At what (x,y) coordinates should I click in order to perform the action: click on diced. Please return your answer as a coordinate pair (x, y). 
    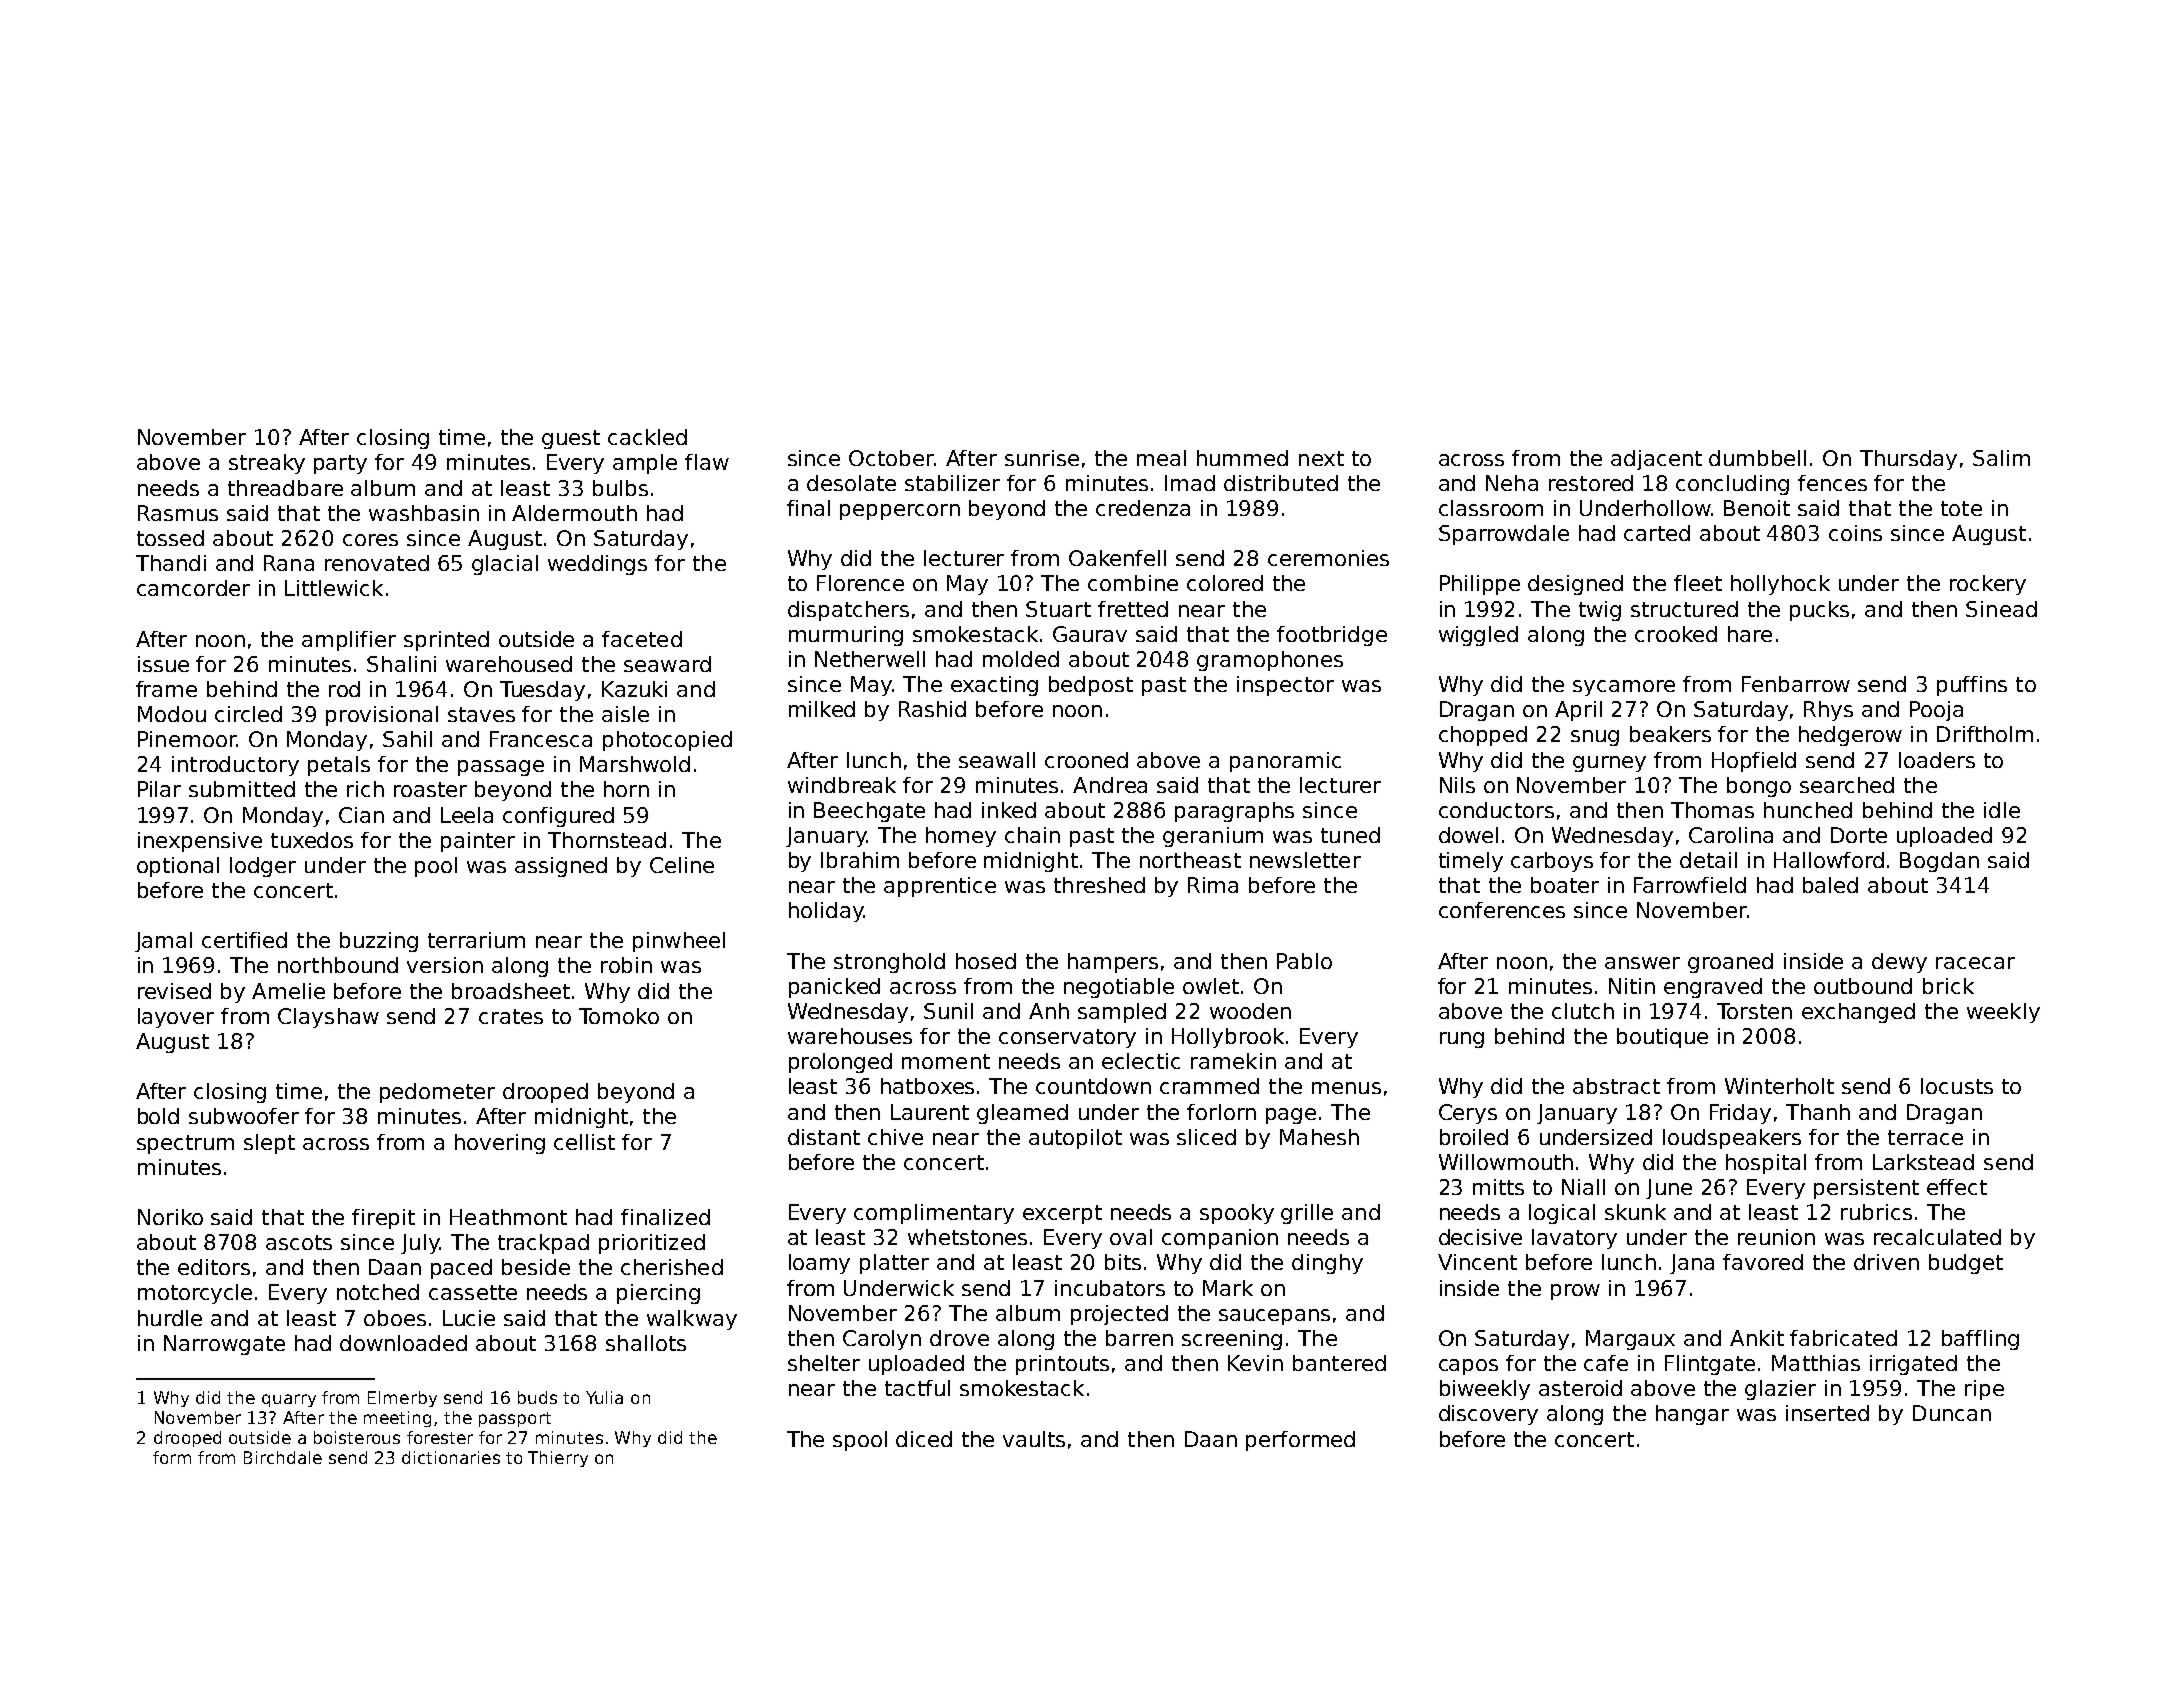
    Looking at the image, I should click on (924, 1439).
